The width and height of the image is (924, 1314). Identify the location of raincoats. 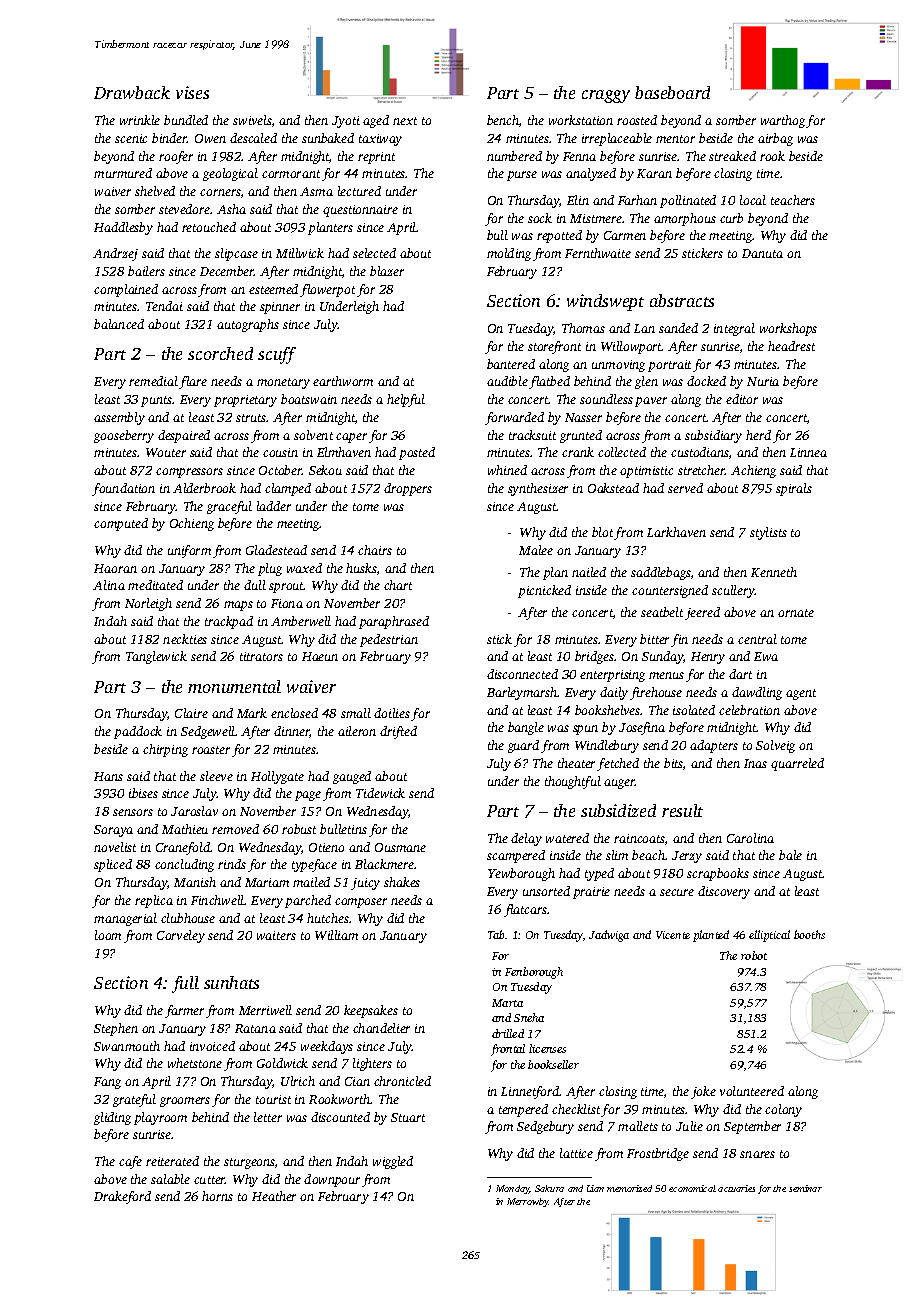
(639, 838).
